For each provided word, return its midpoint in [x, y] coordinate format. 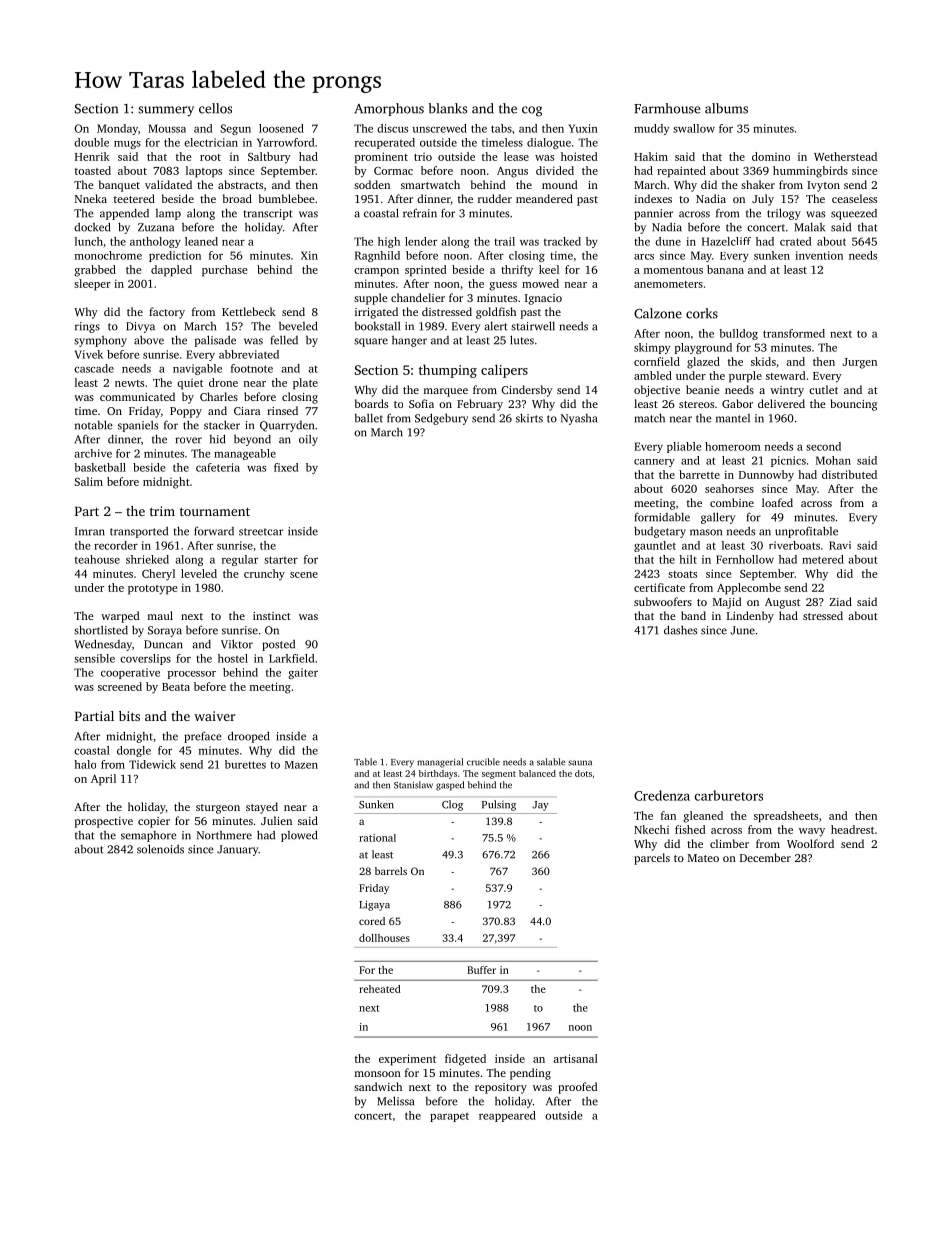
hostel [233, 658]
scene [304, 575]
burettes [245, 764]
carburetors [729, 795]
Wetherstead [845, 156]
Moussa [167, 128]
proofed [578, 1088]
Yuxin [583, 128]
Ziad [841, 601]
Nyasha [579, 419]
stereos [696, 404]
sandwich [378, 1086]
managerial [440, 763]
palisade [215, 341]
